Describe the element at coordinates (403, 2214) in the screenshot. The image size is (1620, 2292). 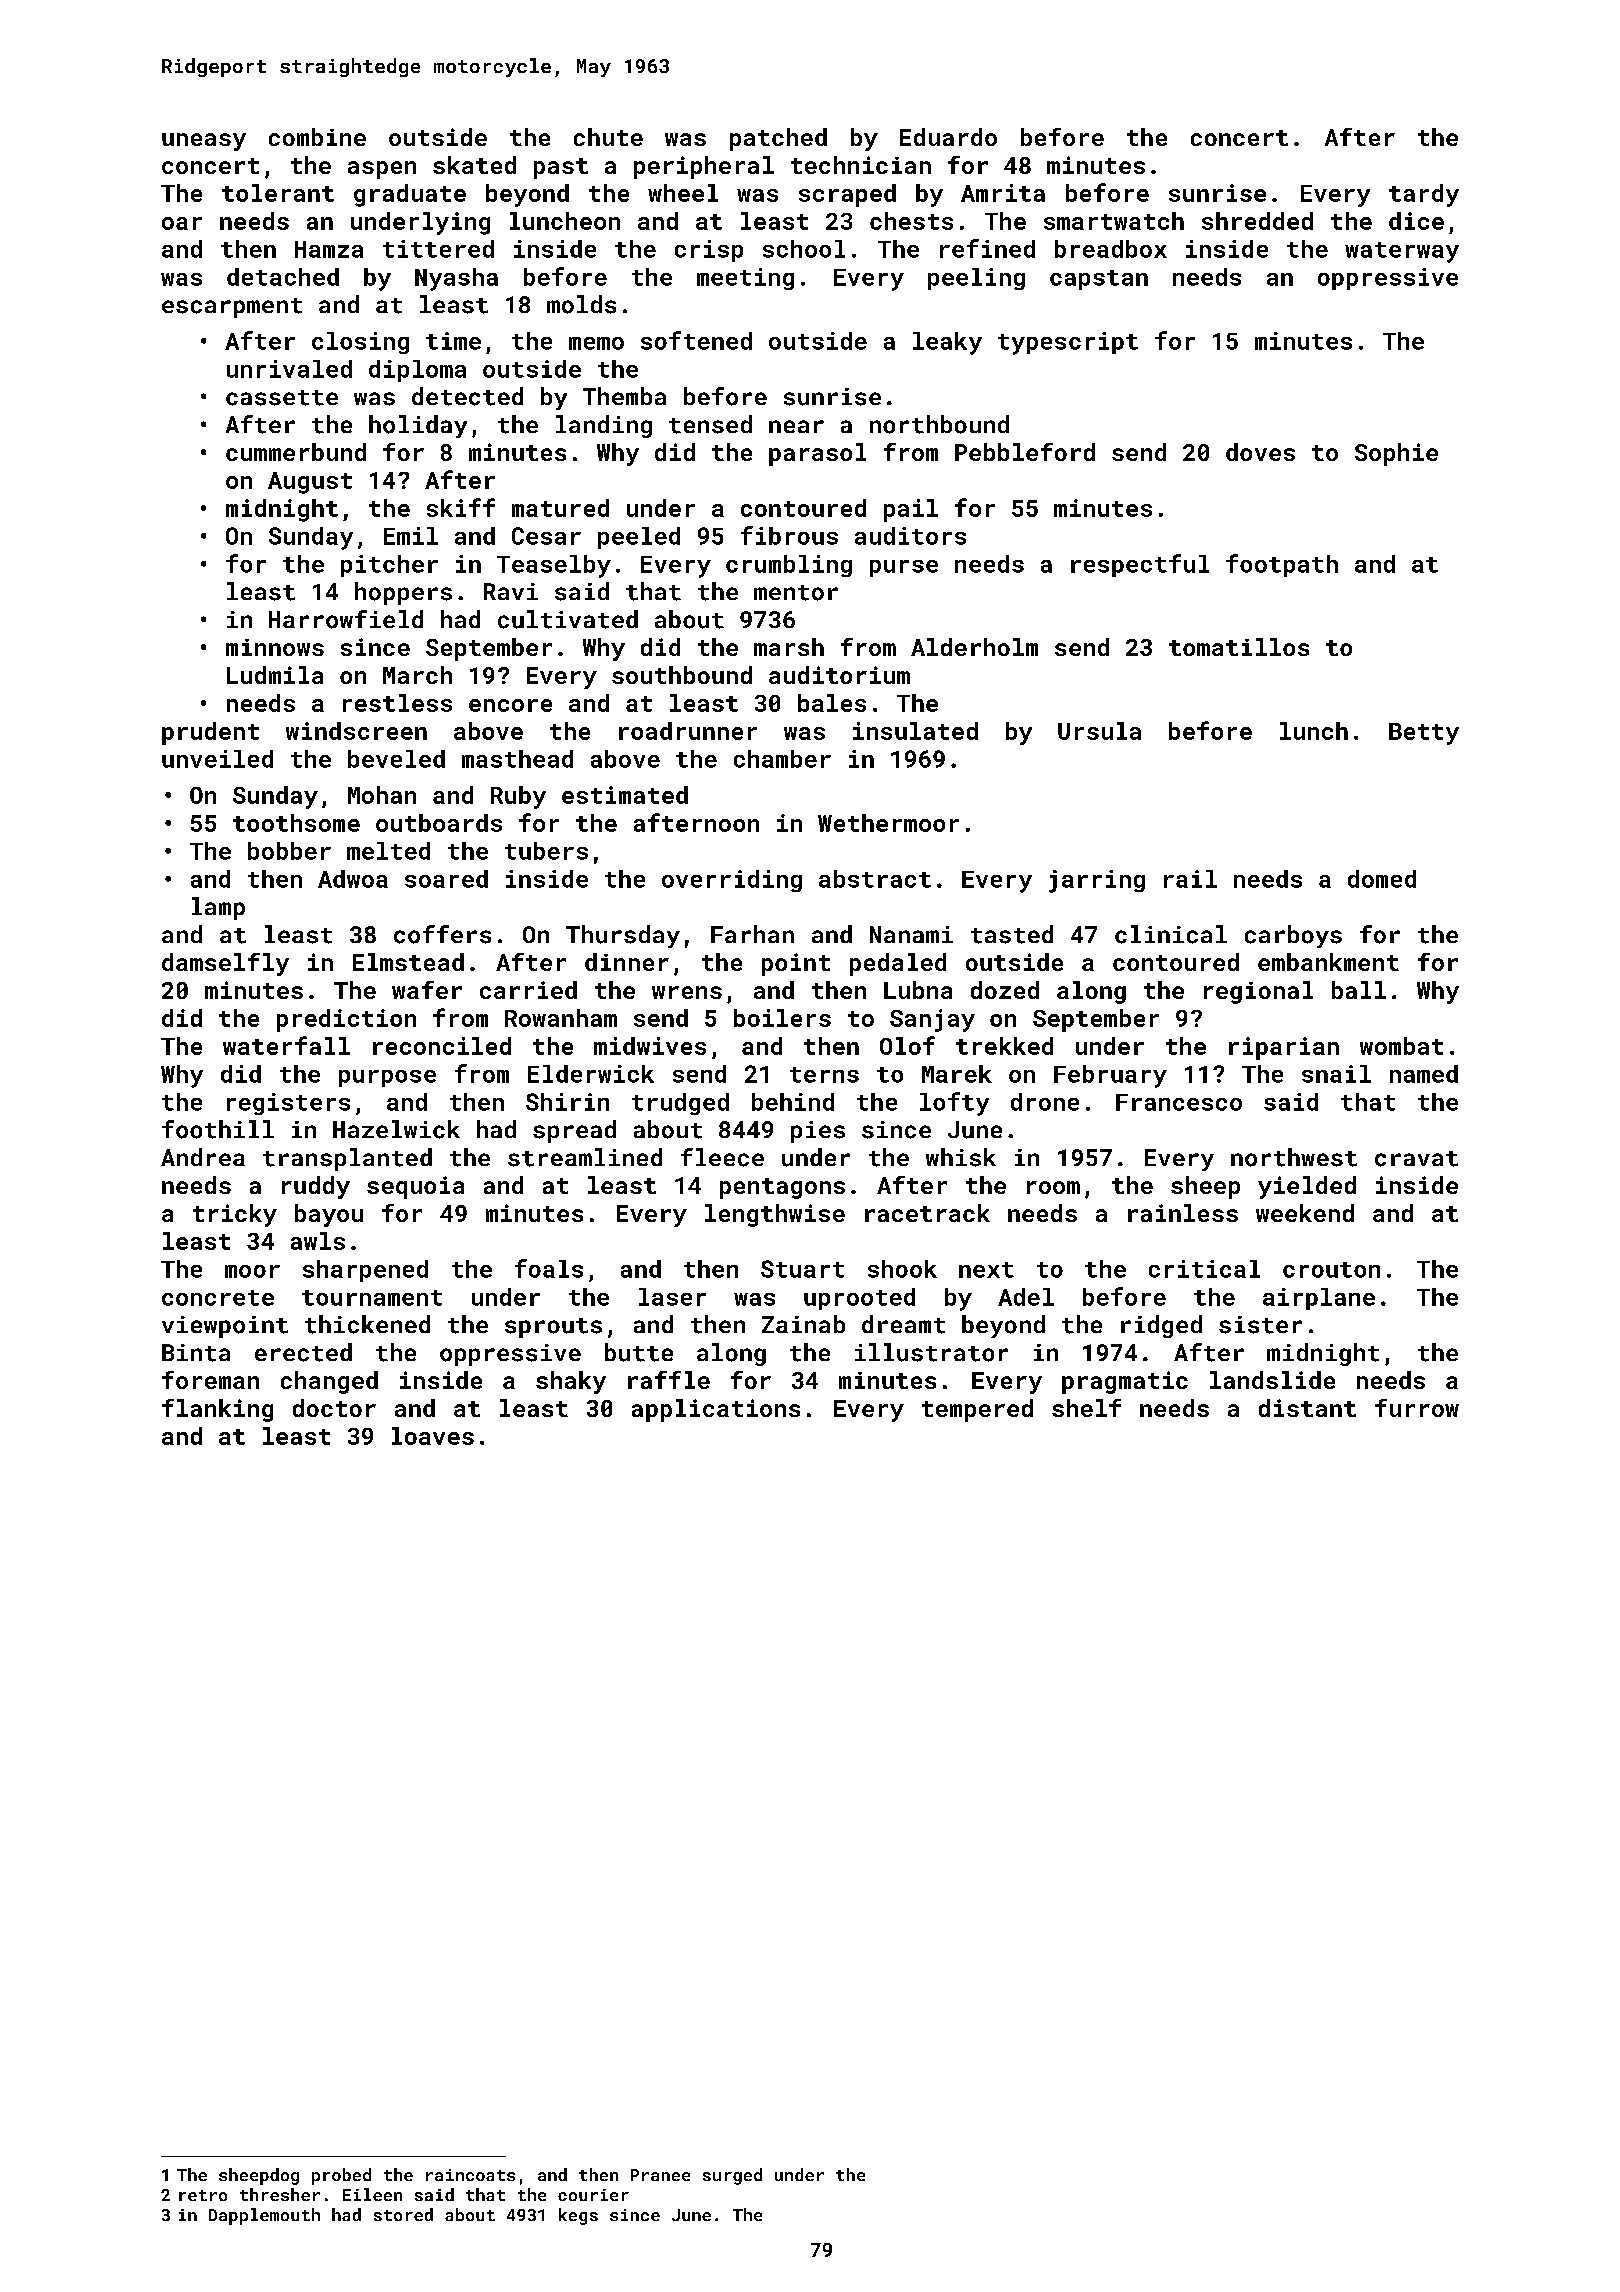
I see `stored` at that location.
